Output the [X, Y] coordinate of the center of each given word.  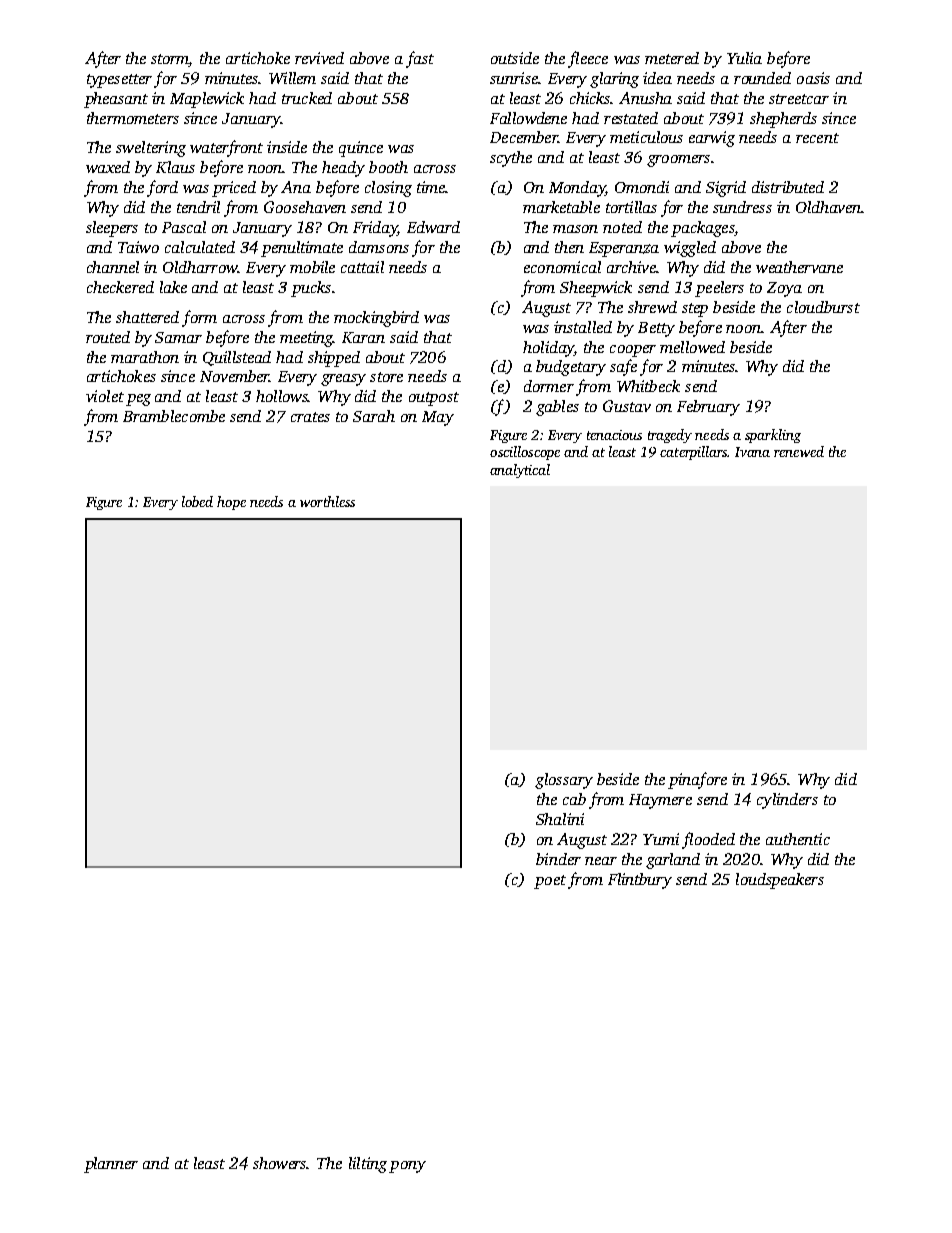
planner [111, 1165]
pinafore [697, 780]
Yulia [744, 58]
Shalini [560, 819]
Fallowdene [528, 118]
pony [407, 1167]
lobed [197, 501]
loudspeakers [780, 881]
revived [319, 58]
